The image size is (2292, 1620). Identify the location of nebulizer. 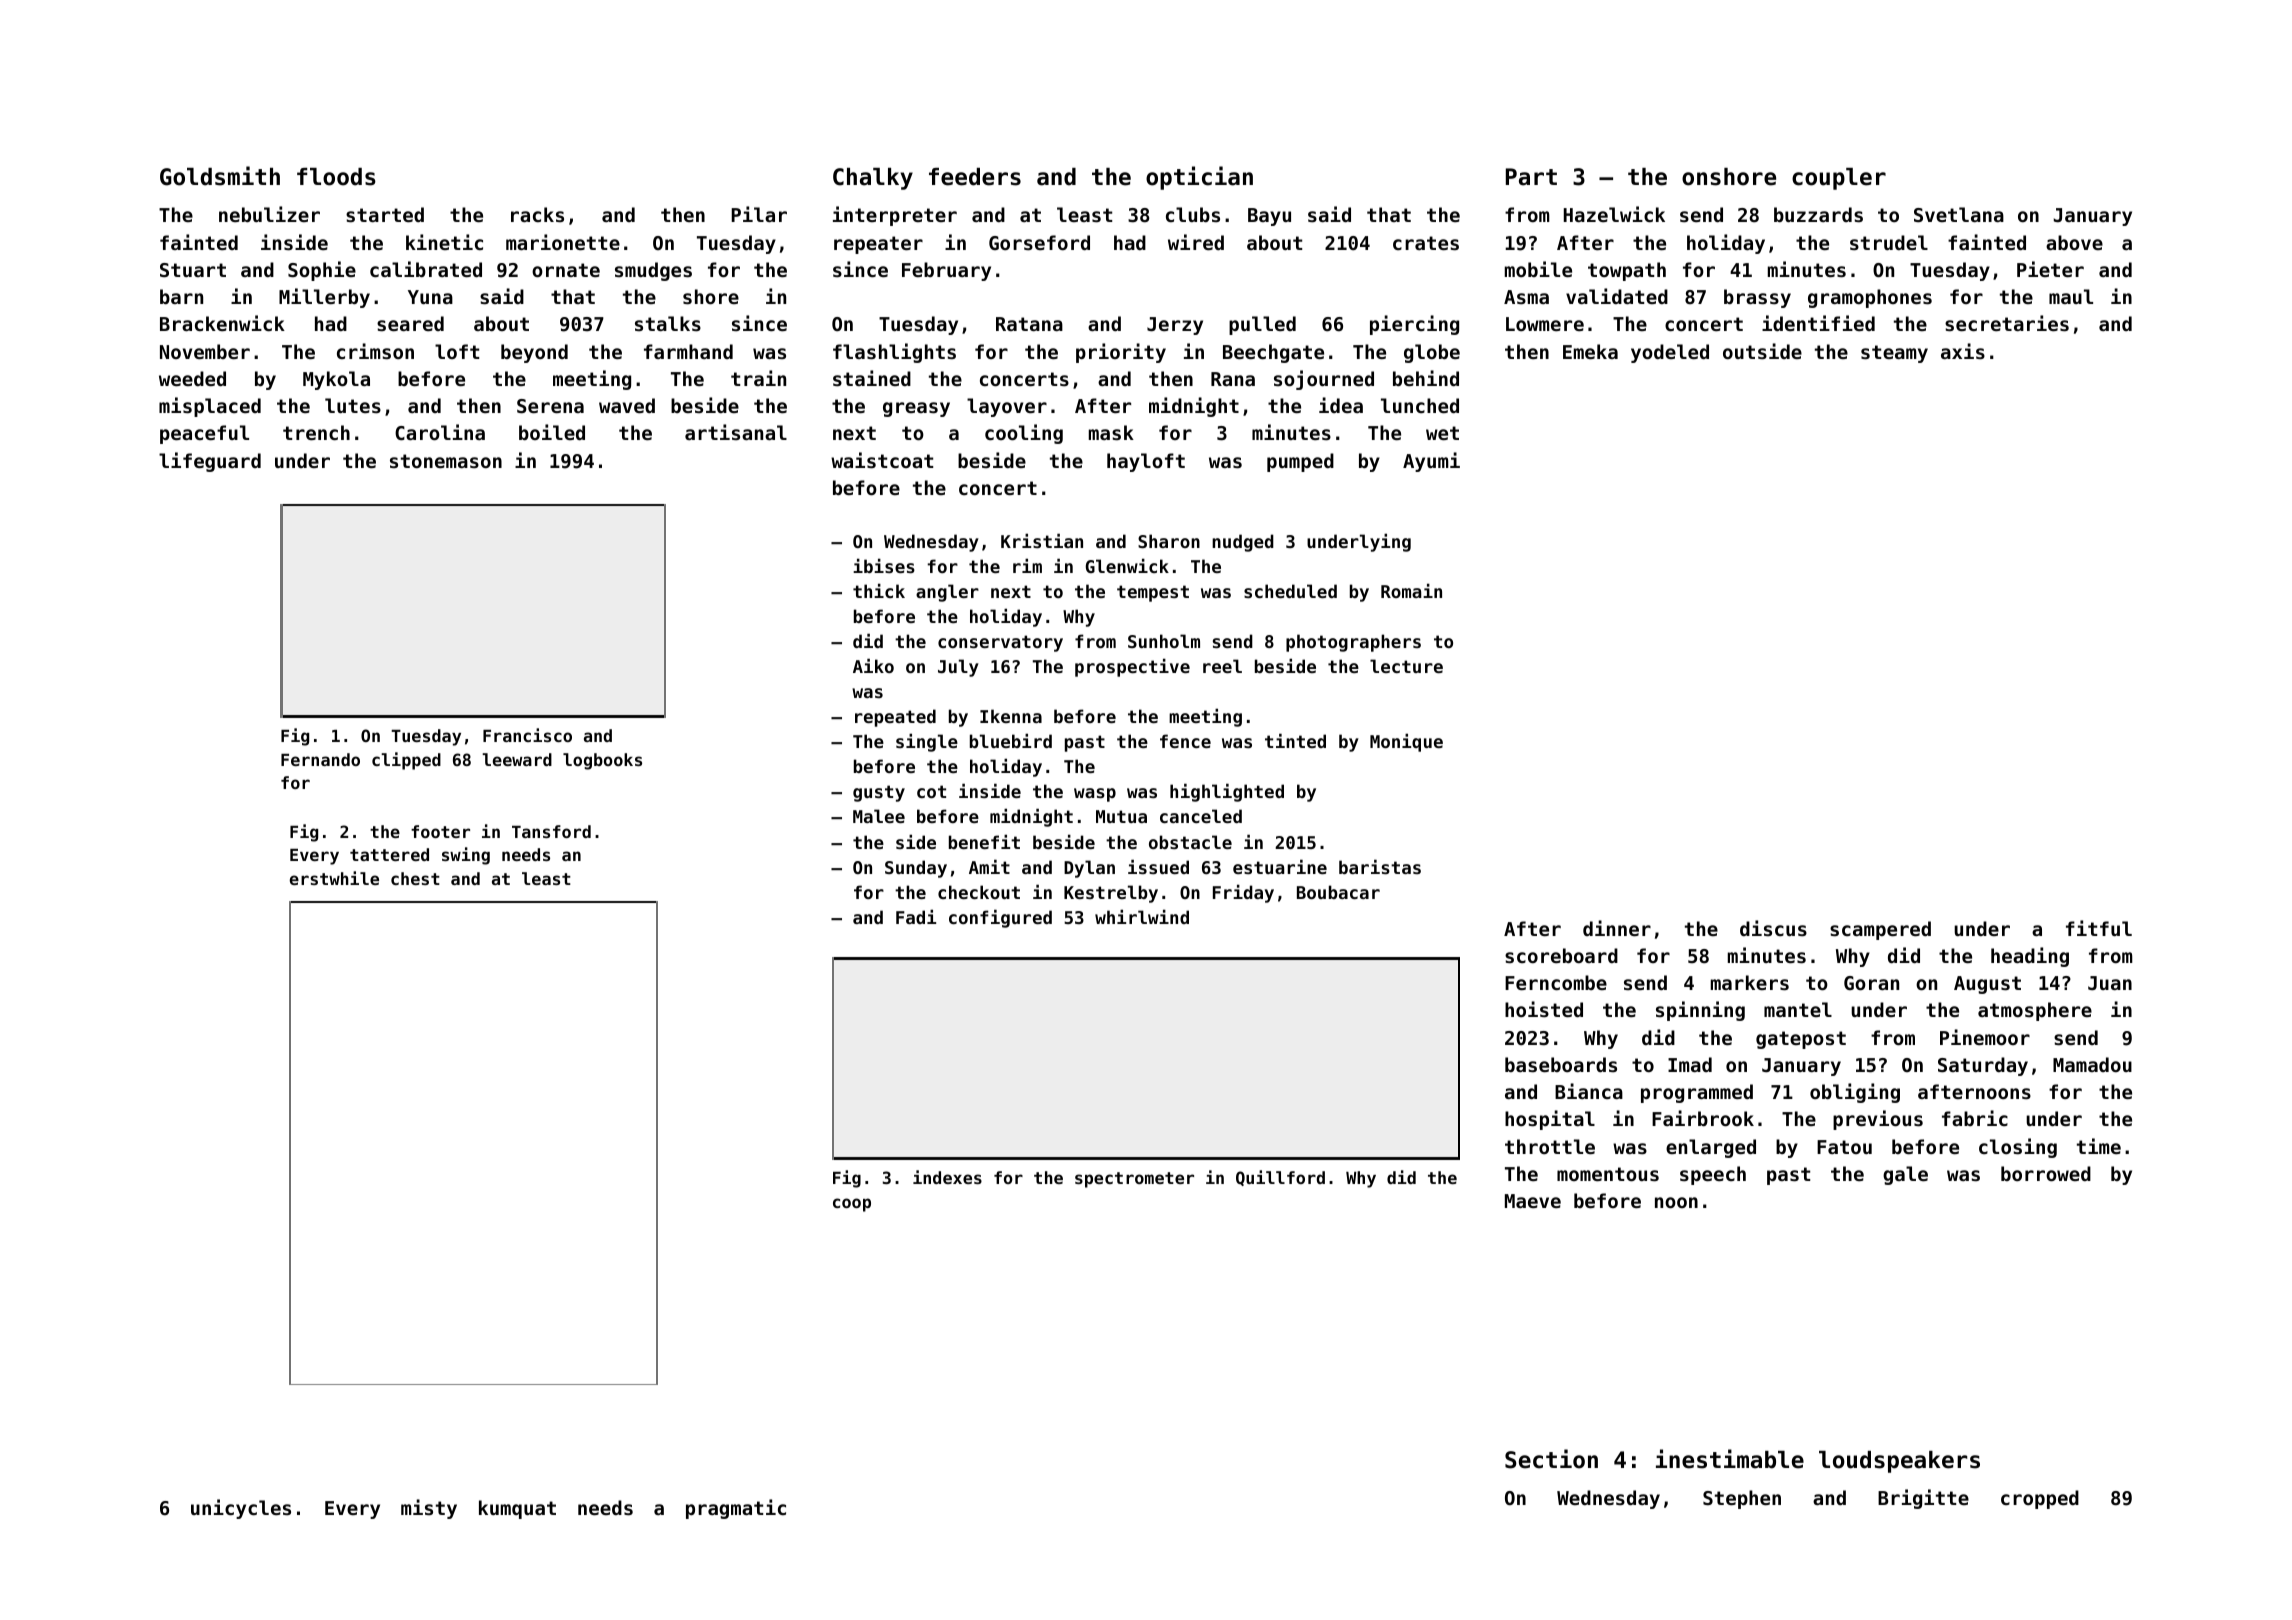
(269, 214).
